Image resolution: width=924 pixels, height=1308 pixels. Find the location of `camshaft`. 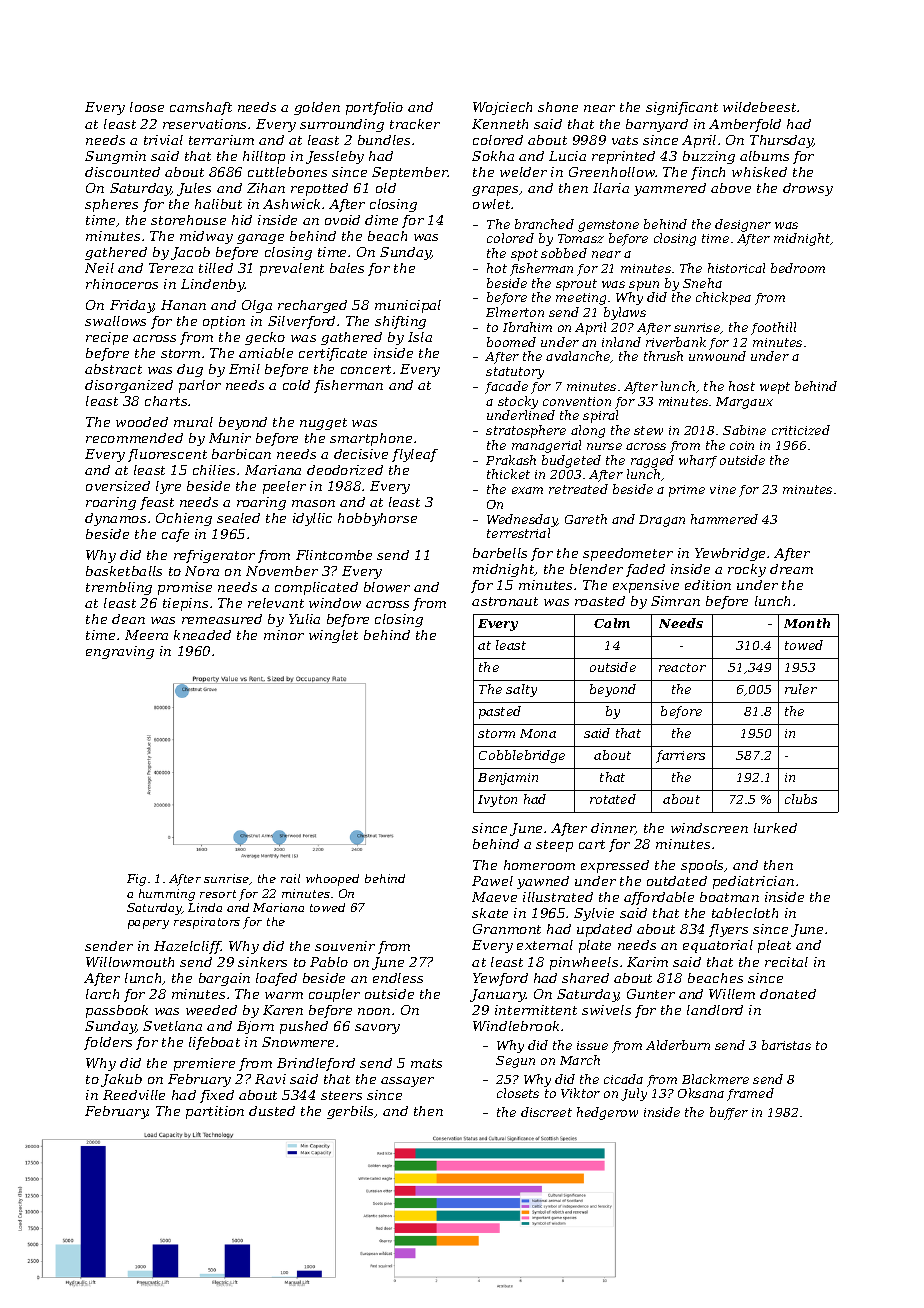

camshaft is located at coordinates (201, 108).
